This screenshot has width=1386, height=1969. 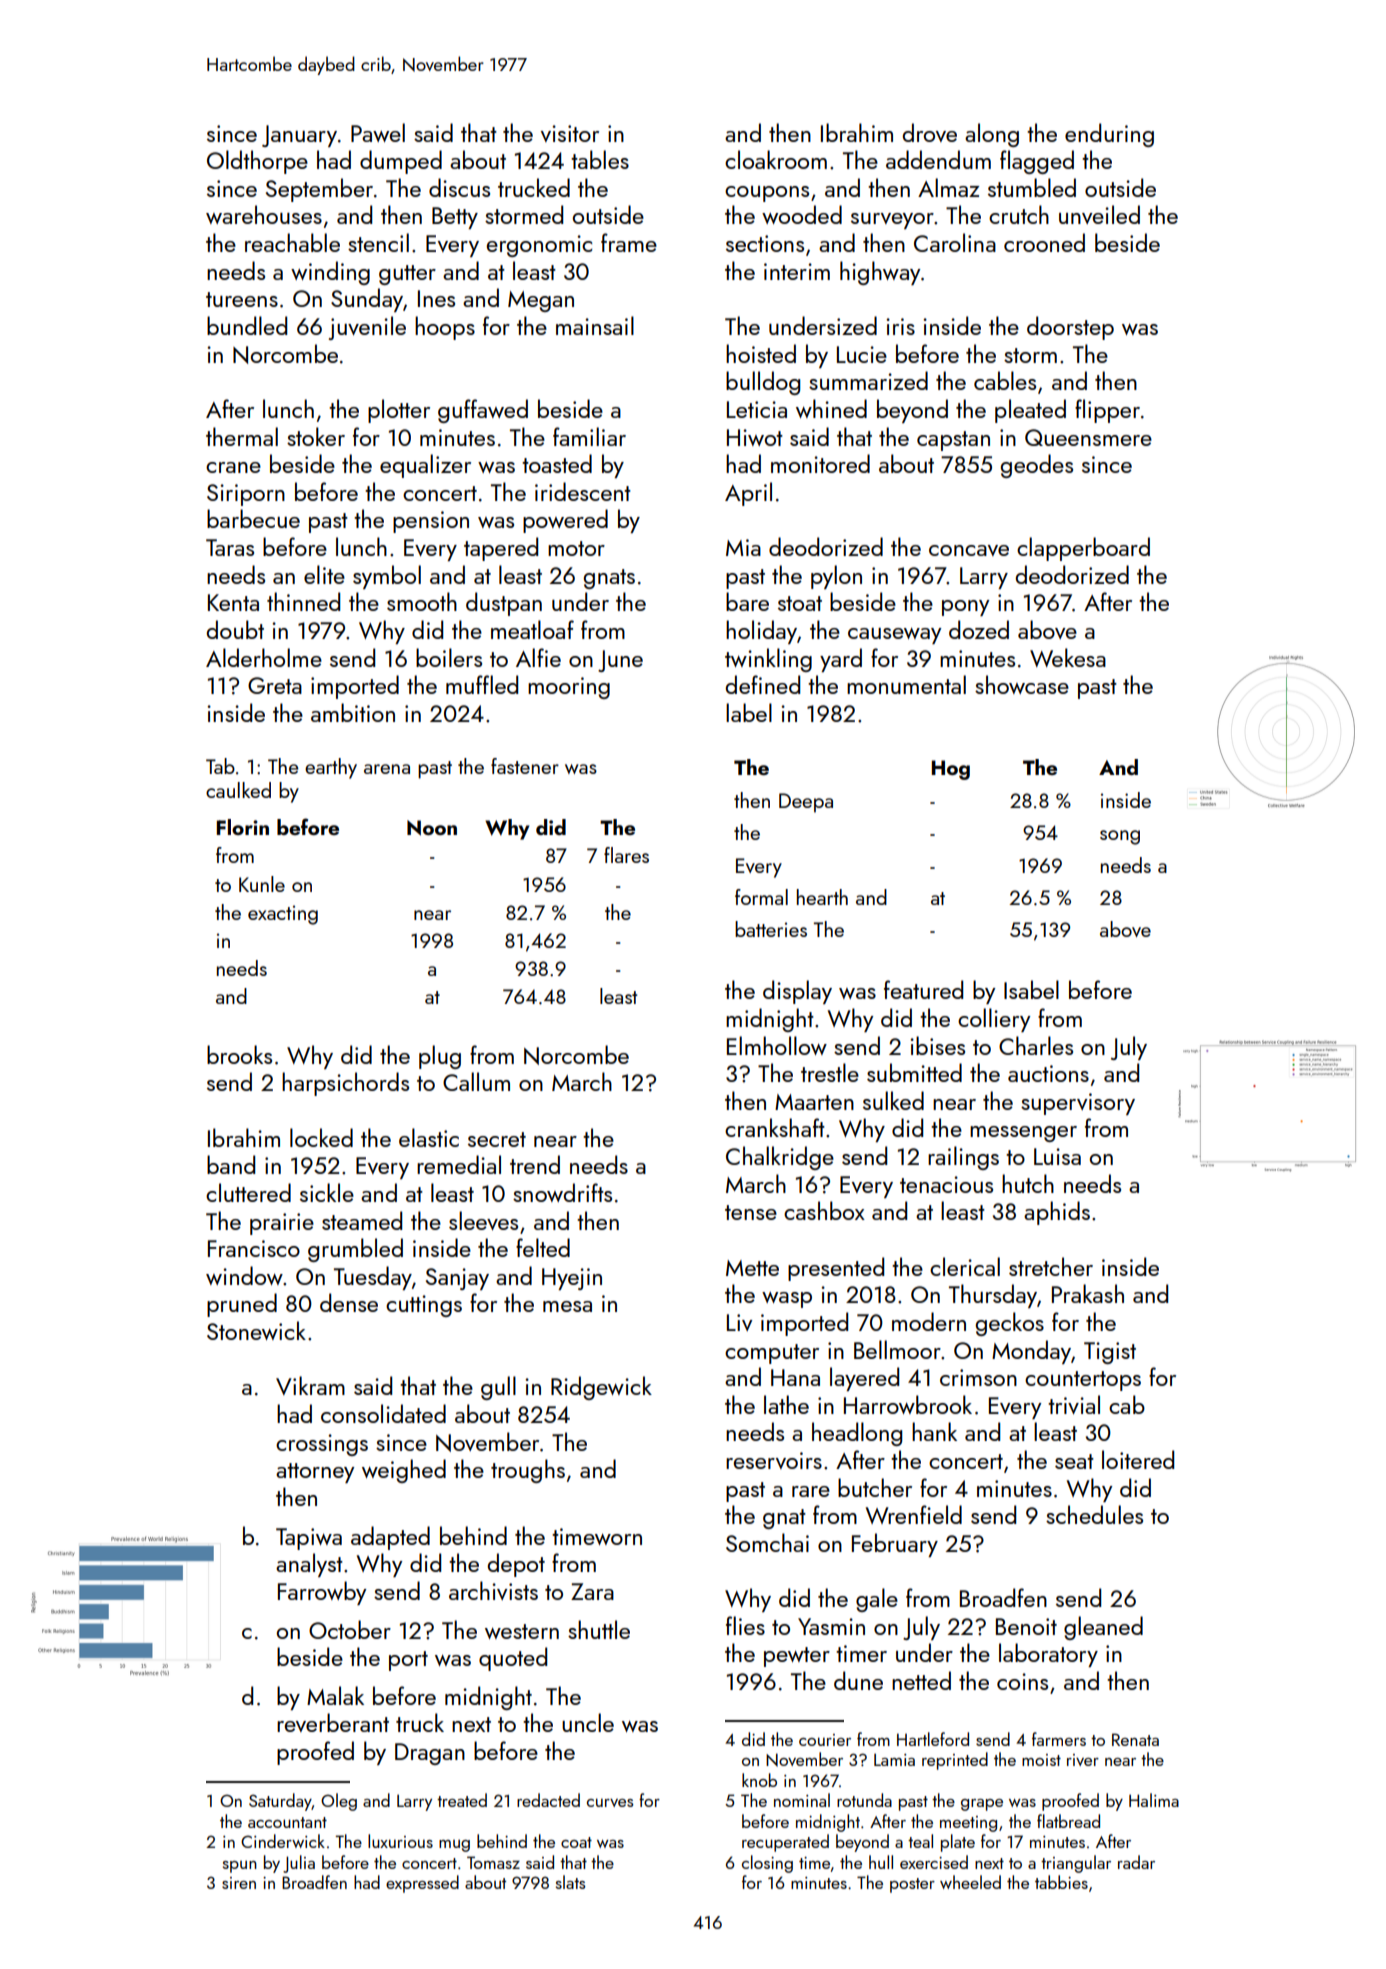 What do you see at coordinates (771, 929) in the screenshot?
I see `batteries` at bounding box center [771, 929].
